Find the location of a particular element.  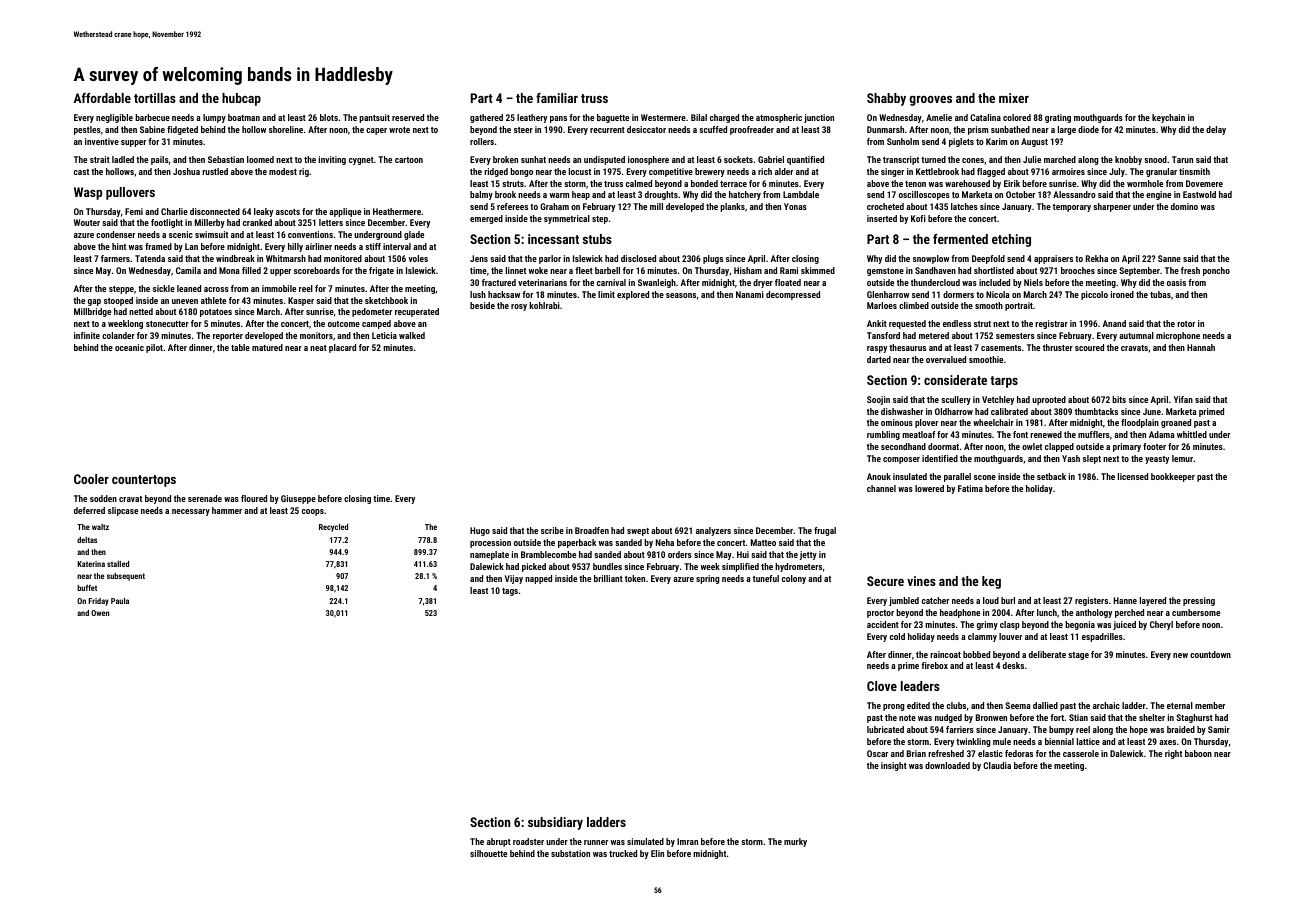

Cooler is located at coordinates (91, 479).
